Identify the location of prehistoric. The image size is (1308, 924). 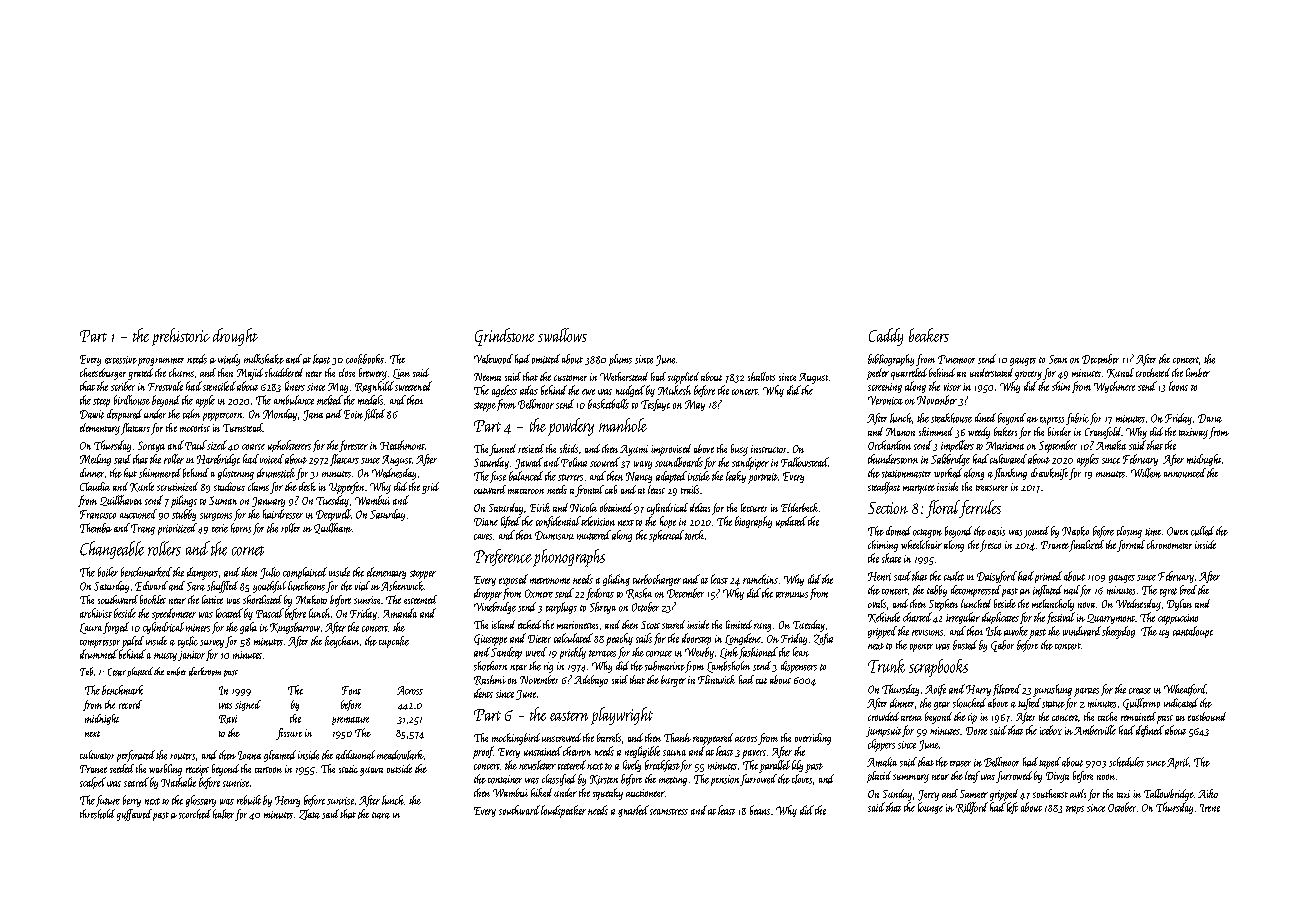
(181, 337).
